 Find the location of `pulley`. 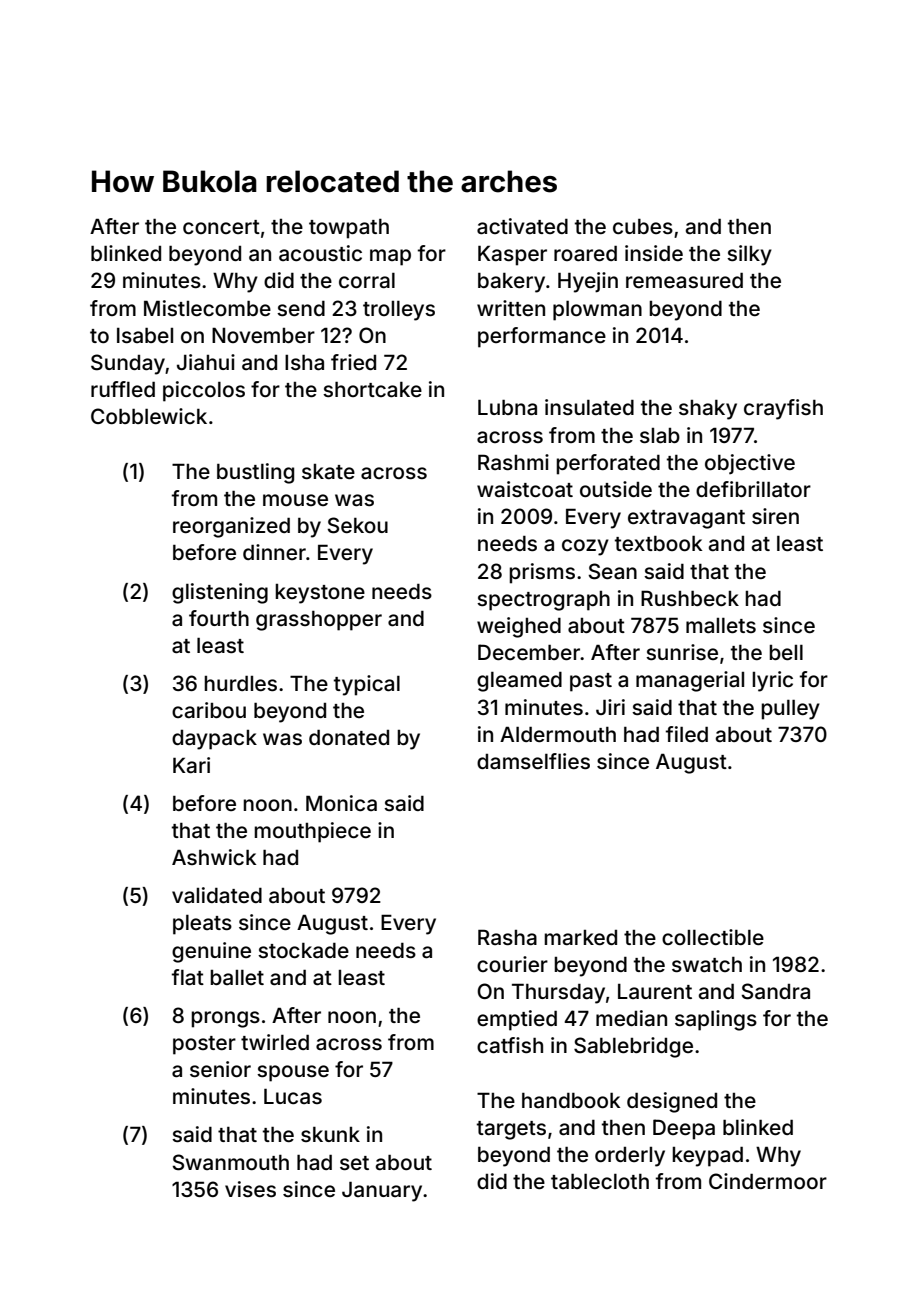

pulley is located at coordinates (790, 710).
